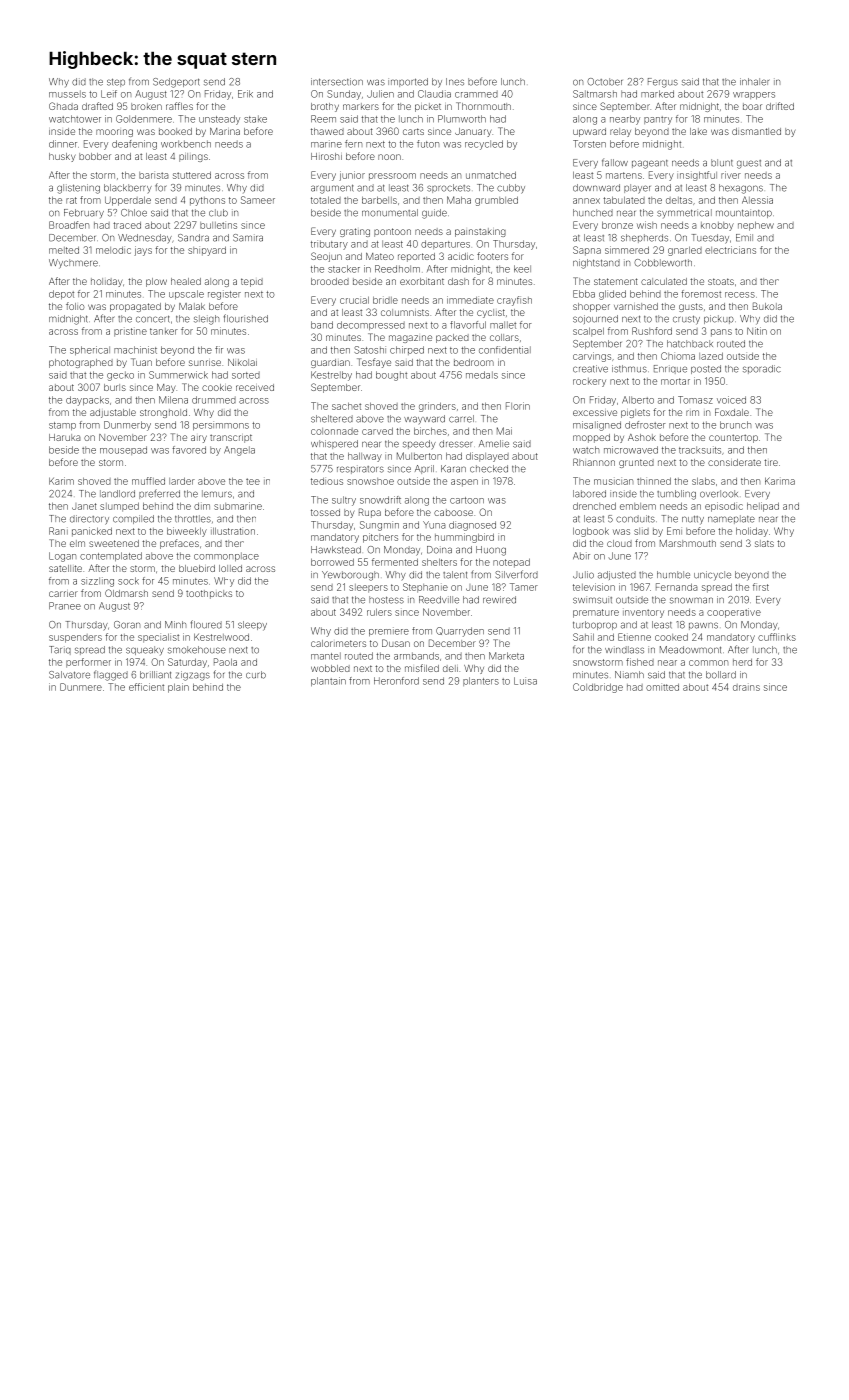 The width and height of the document is (849, 1400). What do you see at coordinates (371, 325) in the document?
I see `decompressed` at bounding box center [371, 325].
